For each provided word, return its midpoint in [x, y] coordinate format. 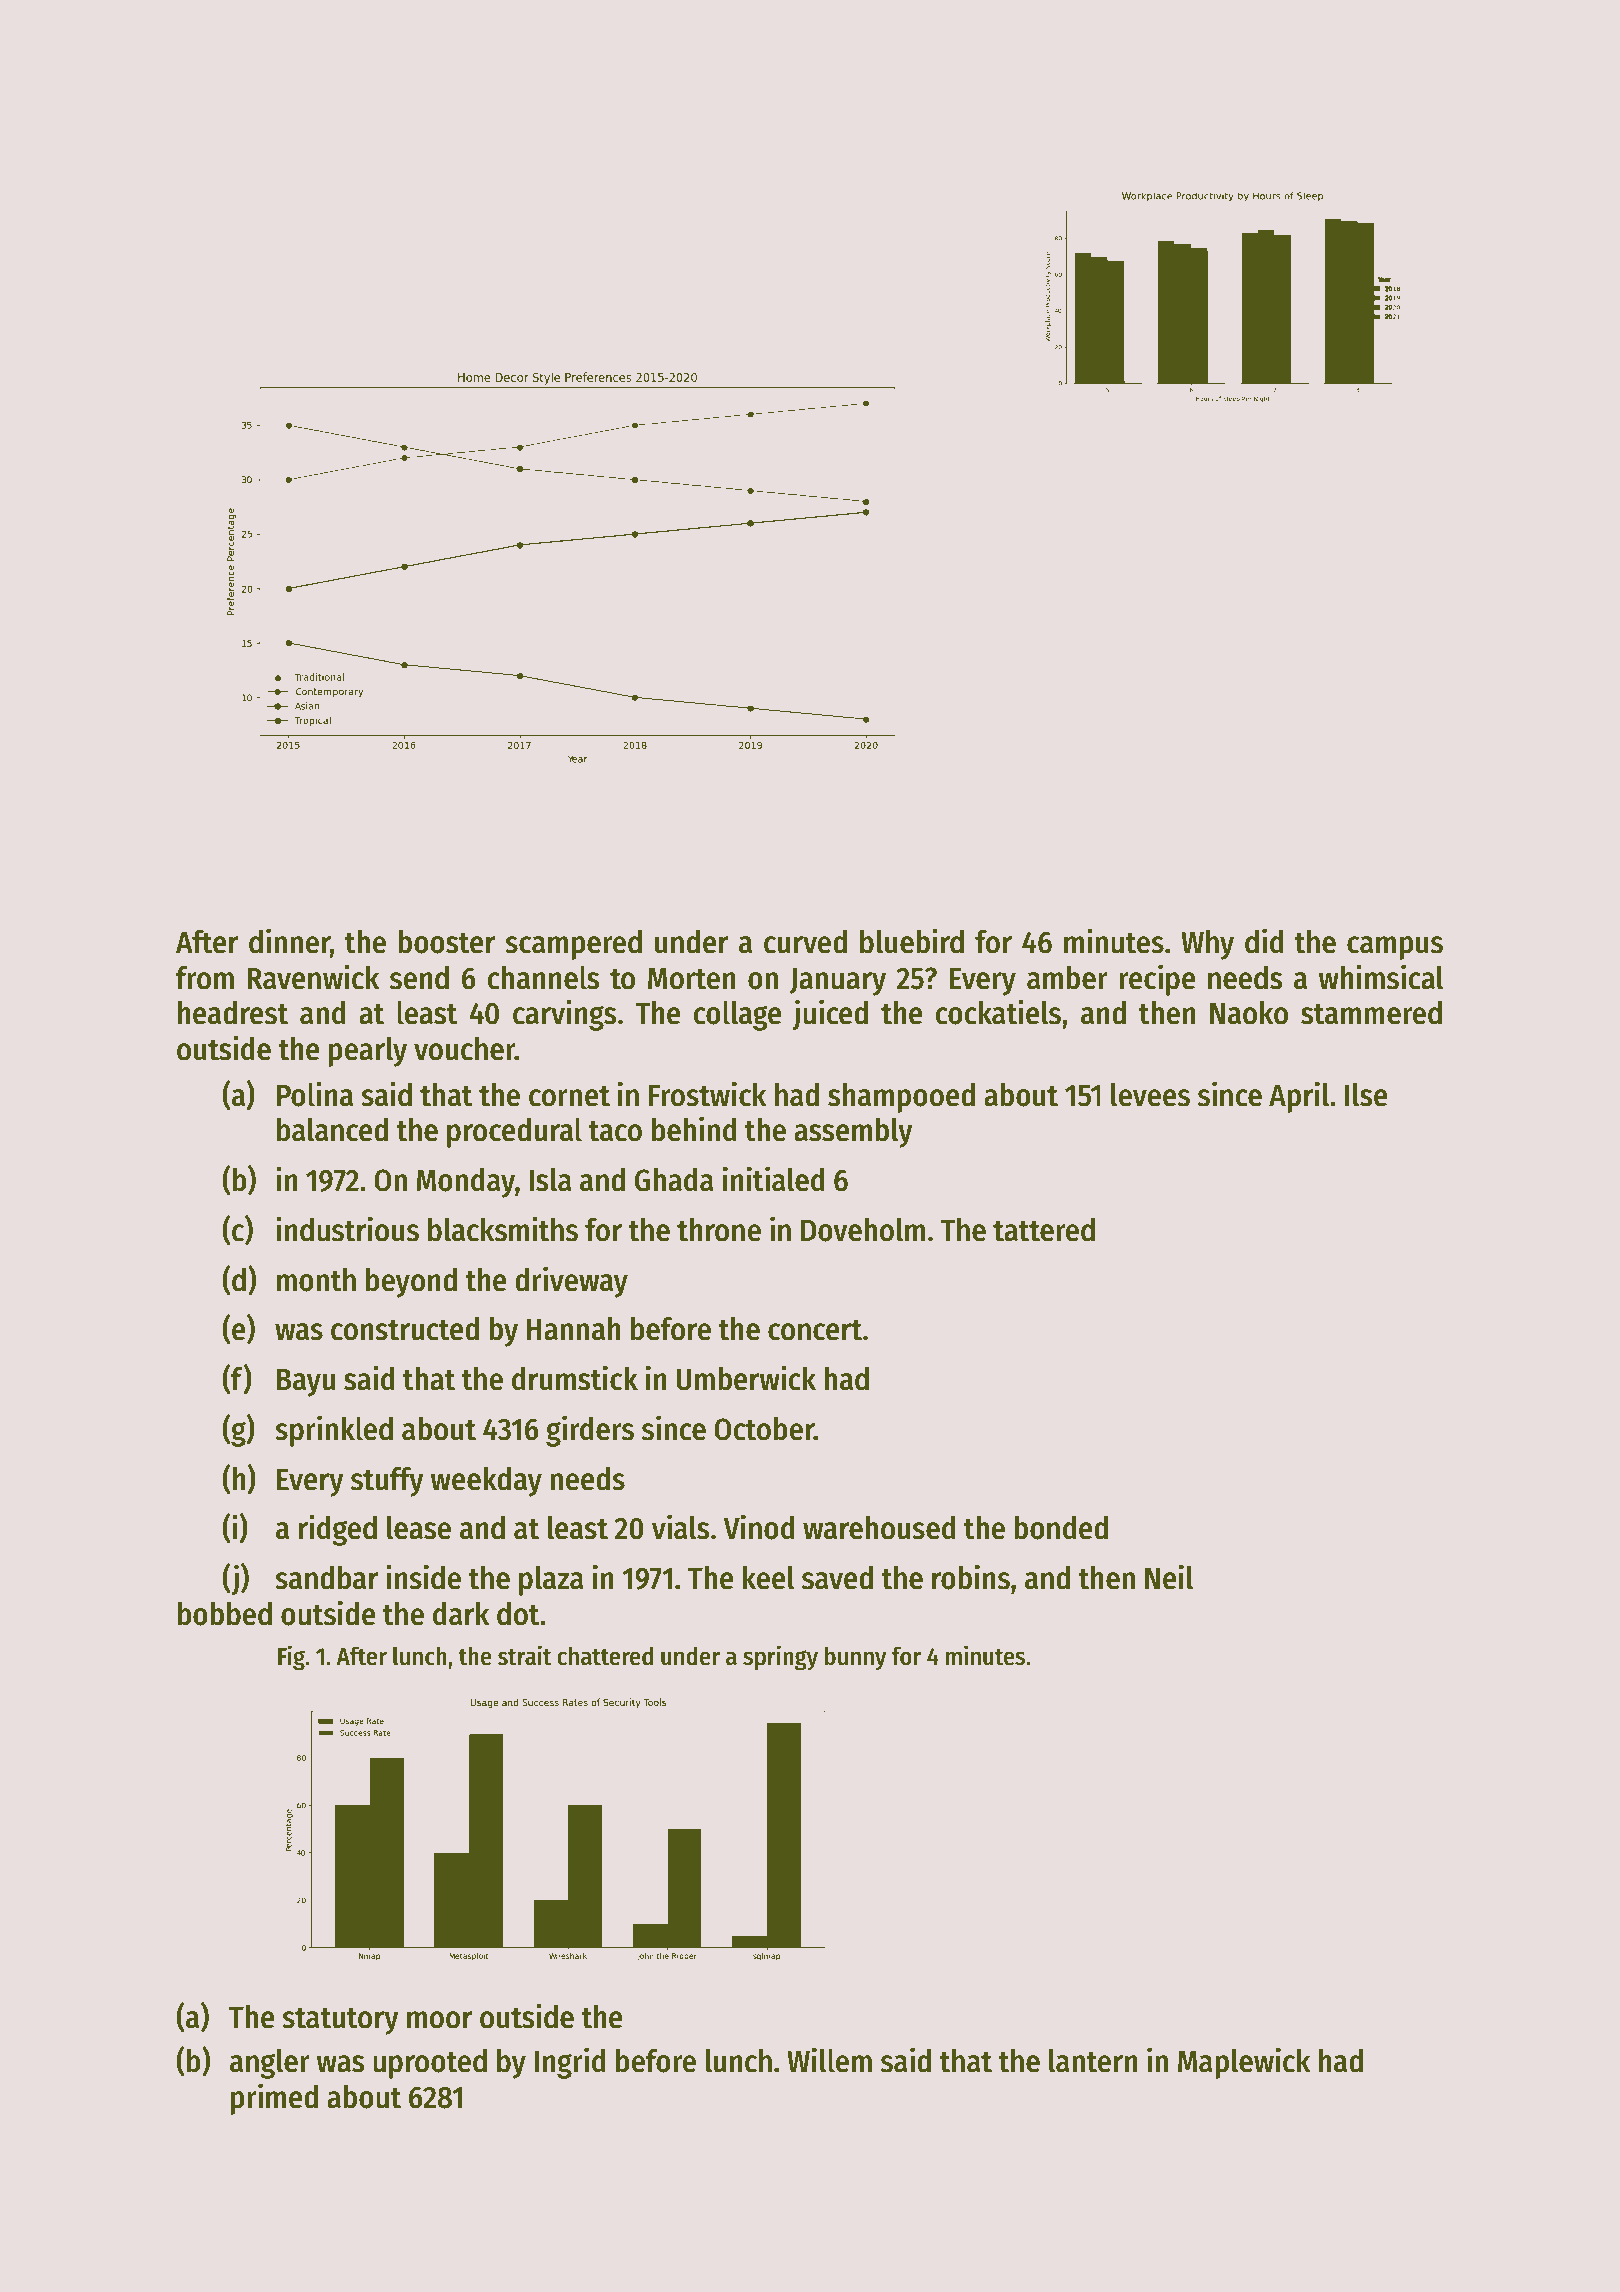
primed [274, 2099]
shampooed [901, 1098]
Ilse [1366, 1095]
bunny [856, 1658]
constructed [405, 1329]
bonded [1061, 1528]
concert [815, 1330]
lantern [1093, 2061]
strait [525, 1655]
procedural [514, 1133]
